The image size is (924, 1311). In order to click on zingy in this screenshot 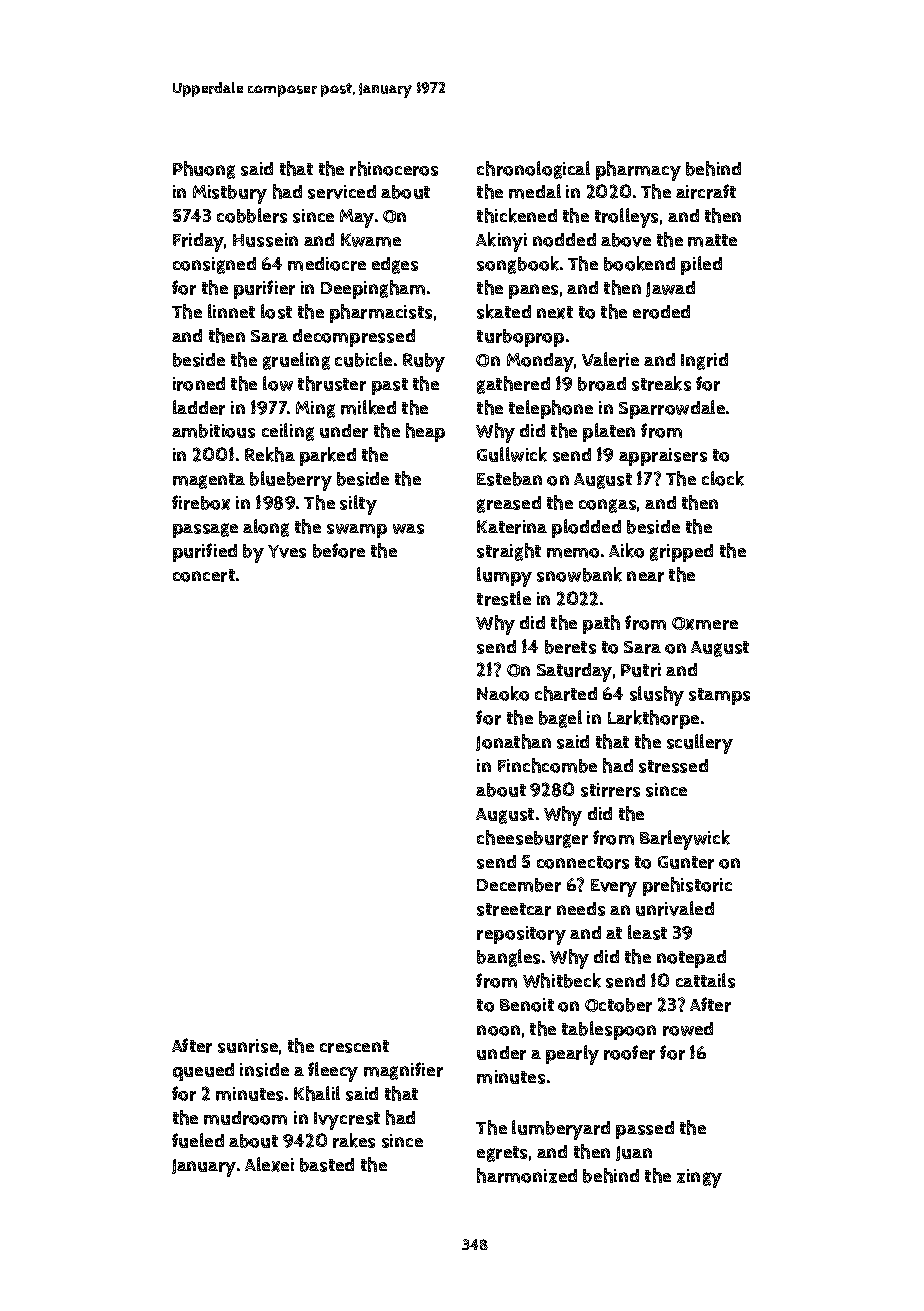, I will do `click(699, 1178)`.
